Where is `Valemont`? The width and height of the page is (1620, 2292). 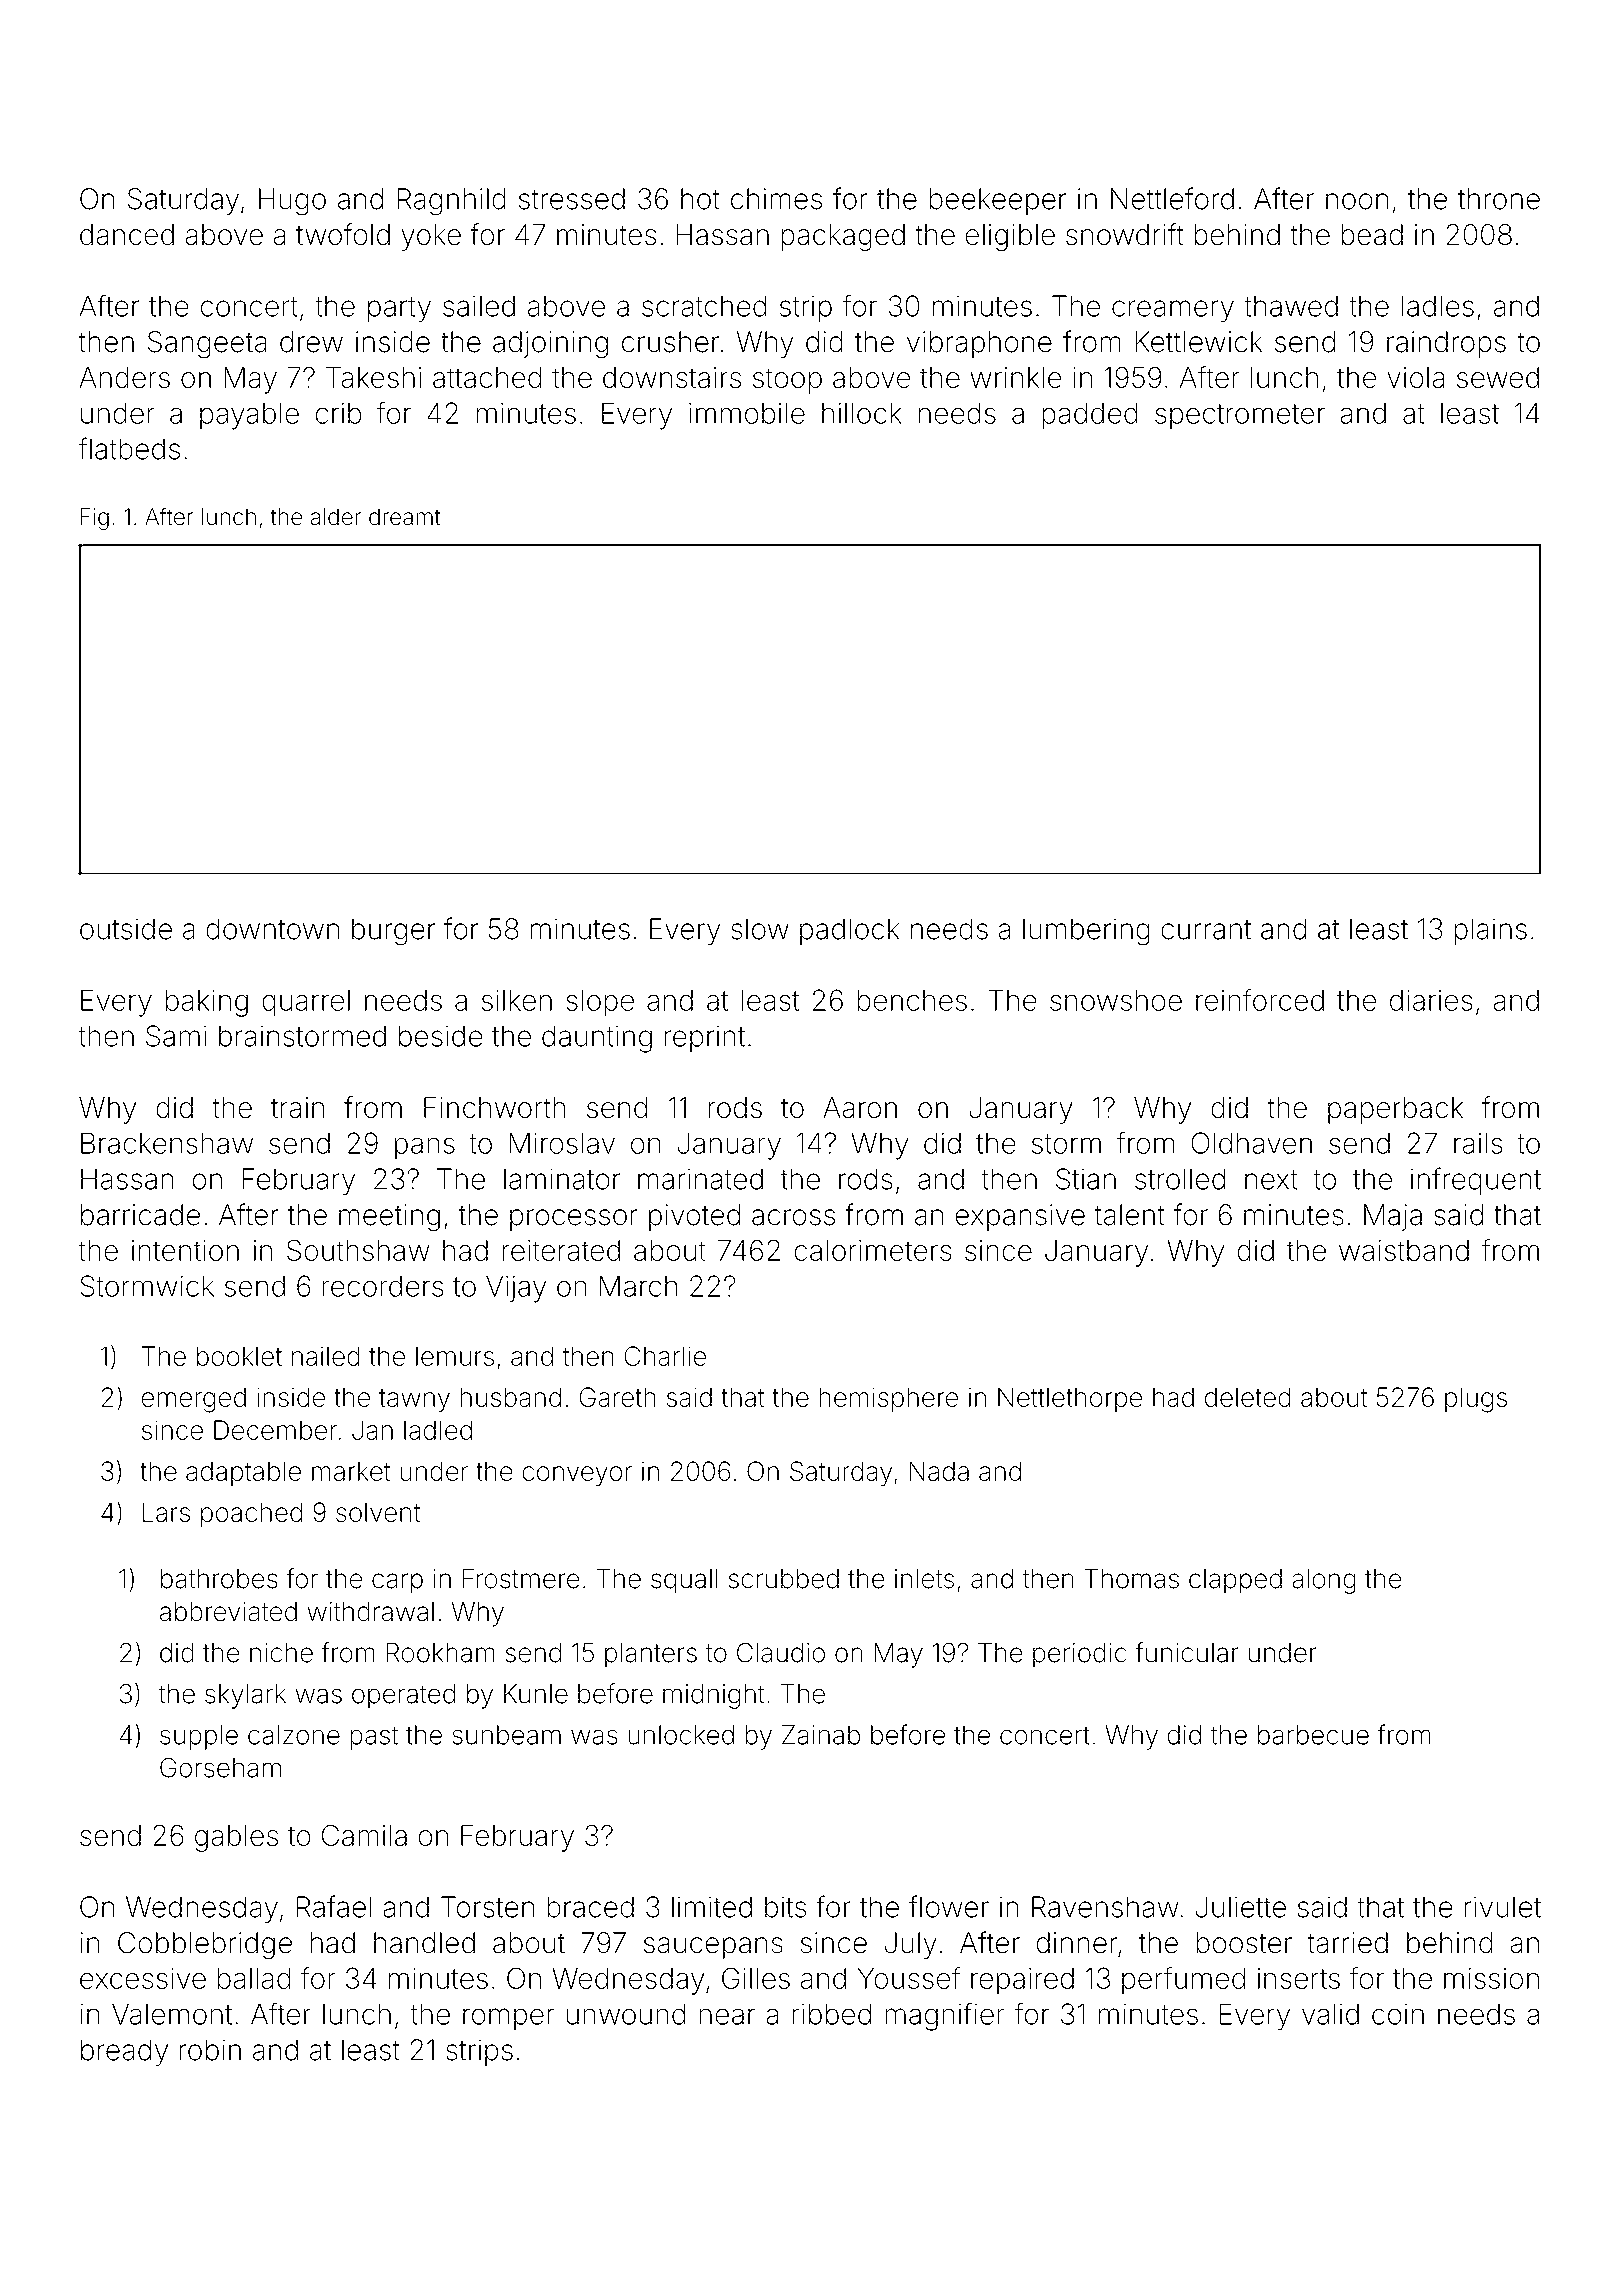 Valemont is located at coordinates (172, 2014).
